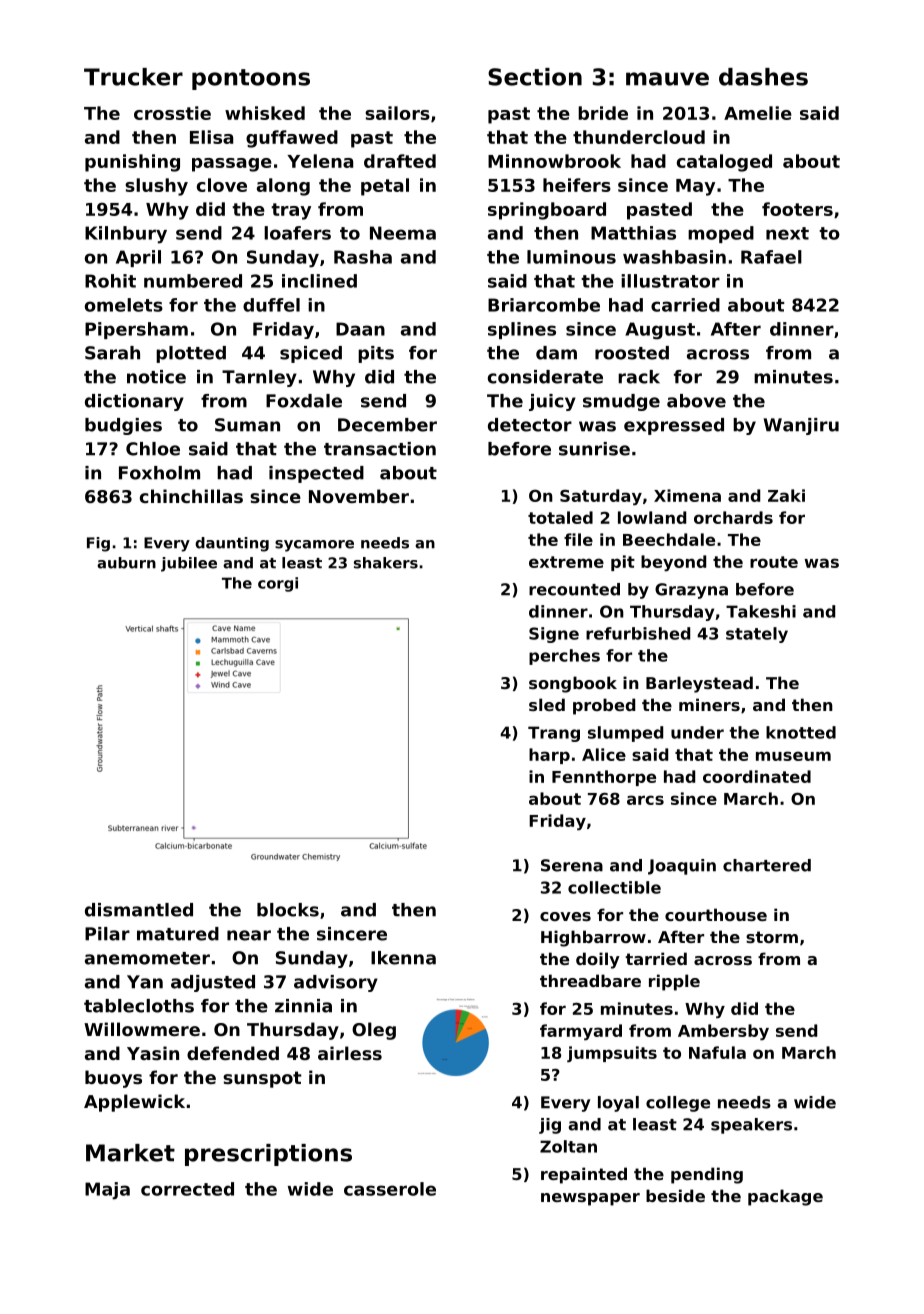  What do you see at coordinates (535, 77) in the document?
I see `Section` at bounding box center [535, 77].
